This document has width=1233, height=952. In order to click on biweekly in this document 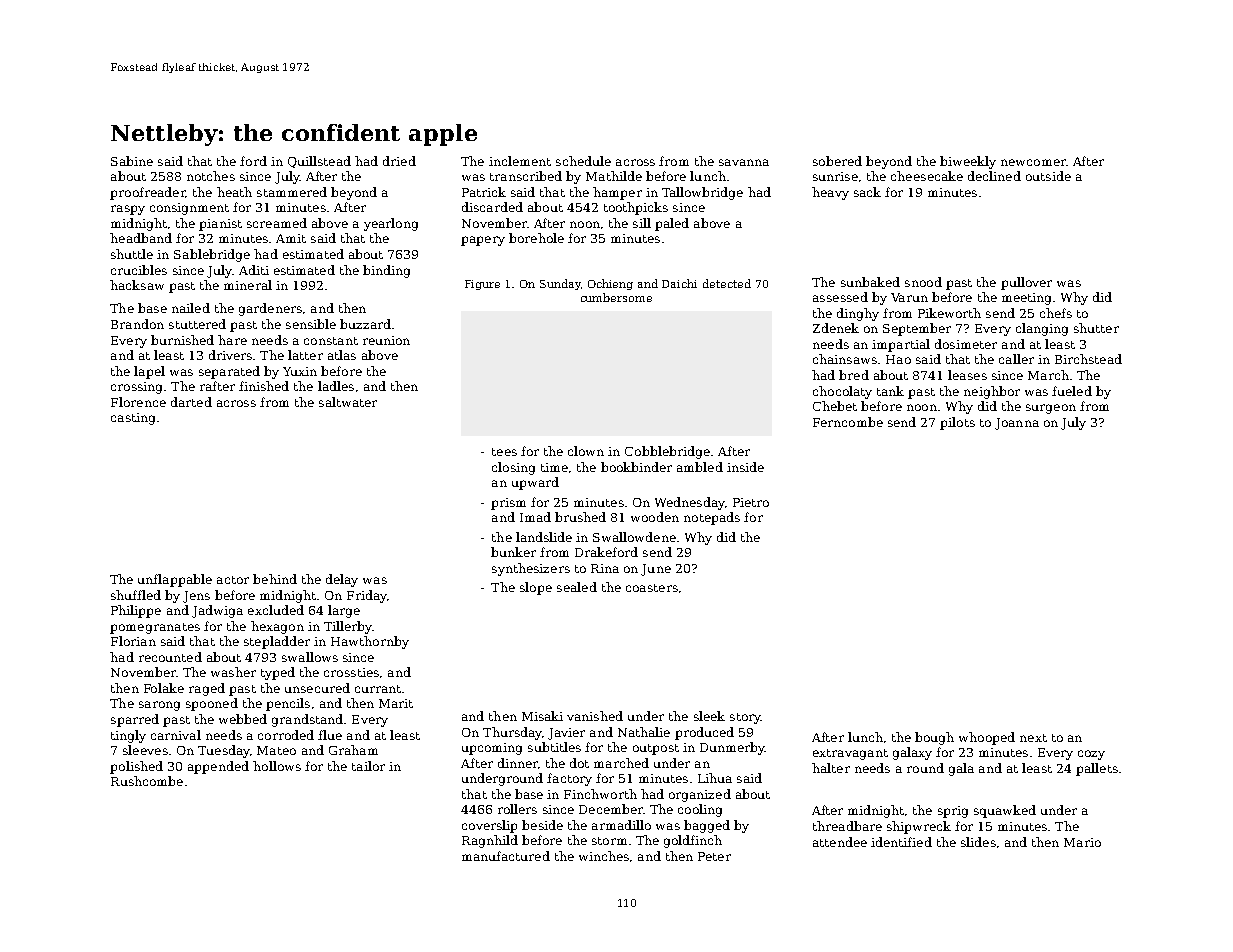, I will do `click(968, 162)`.
